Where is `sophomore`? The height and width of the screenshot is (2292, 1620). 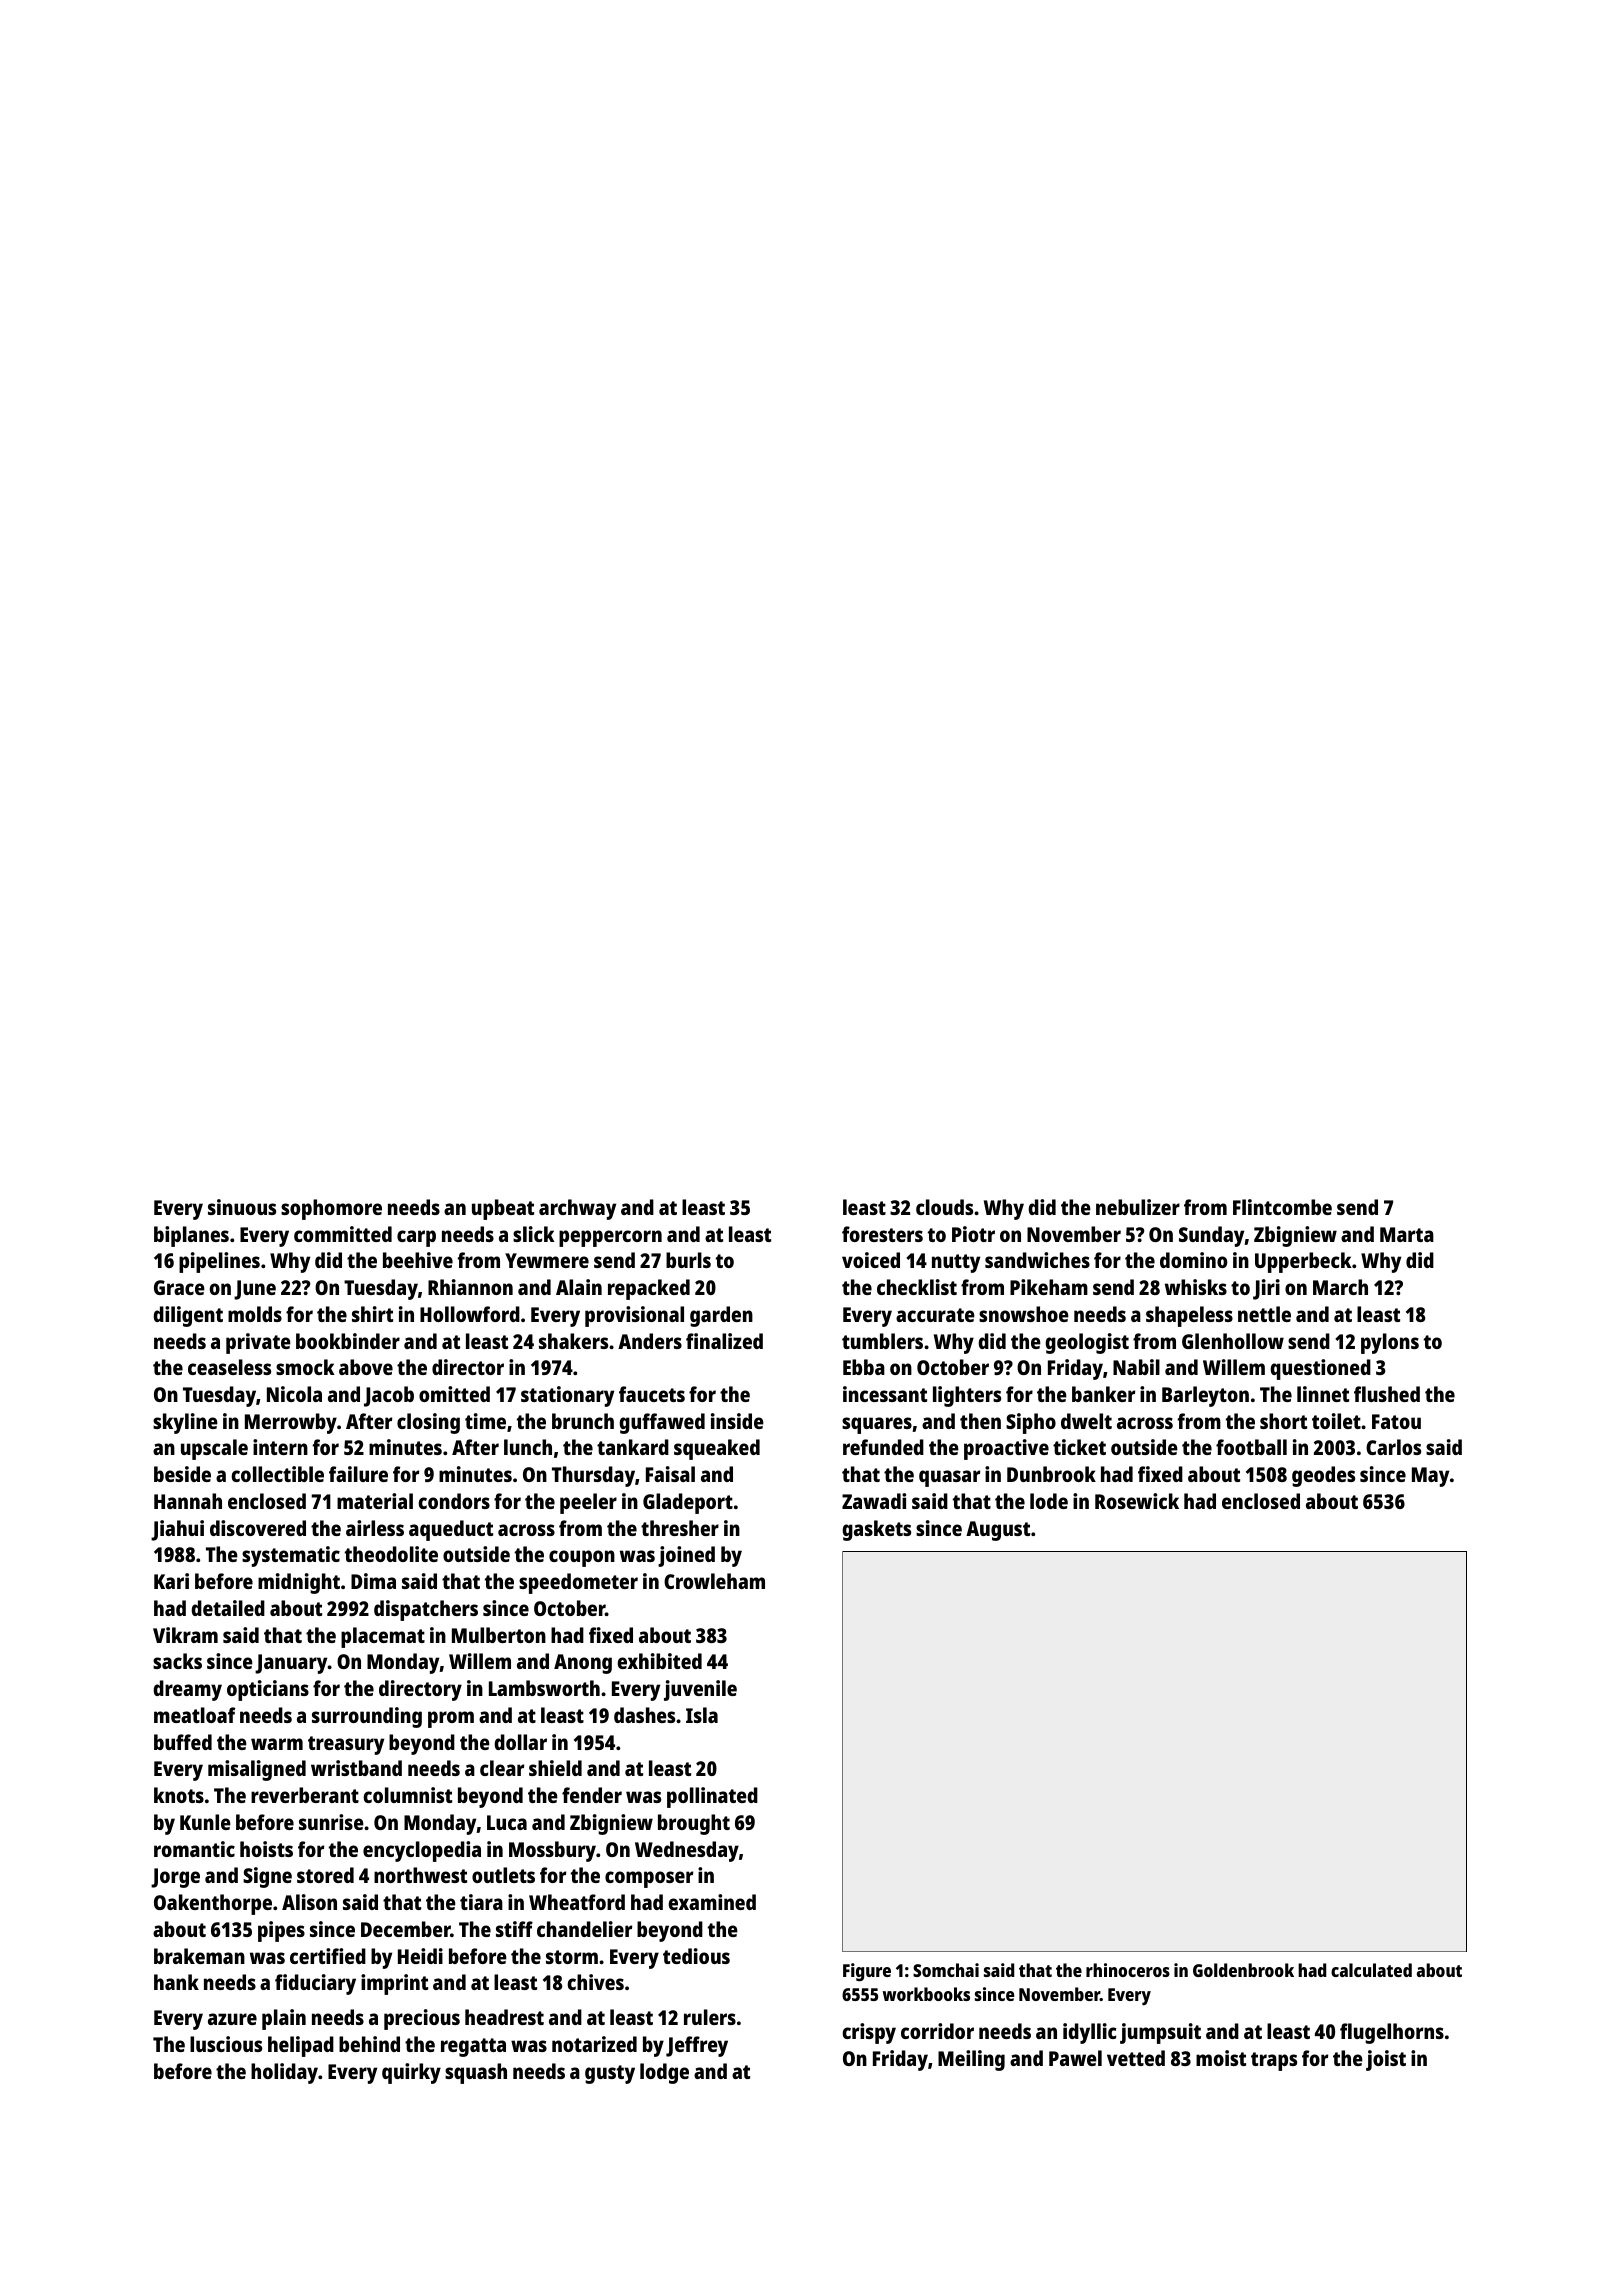 sophomore is located at coordinates (331, 1209).
